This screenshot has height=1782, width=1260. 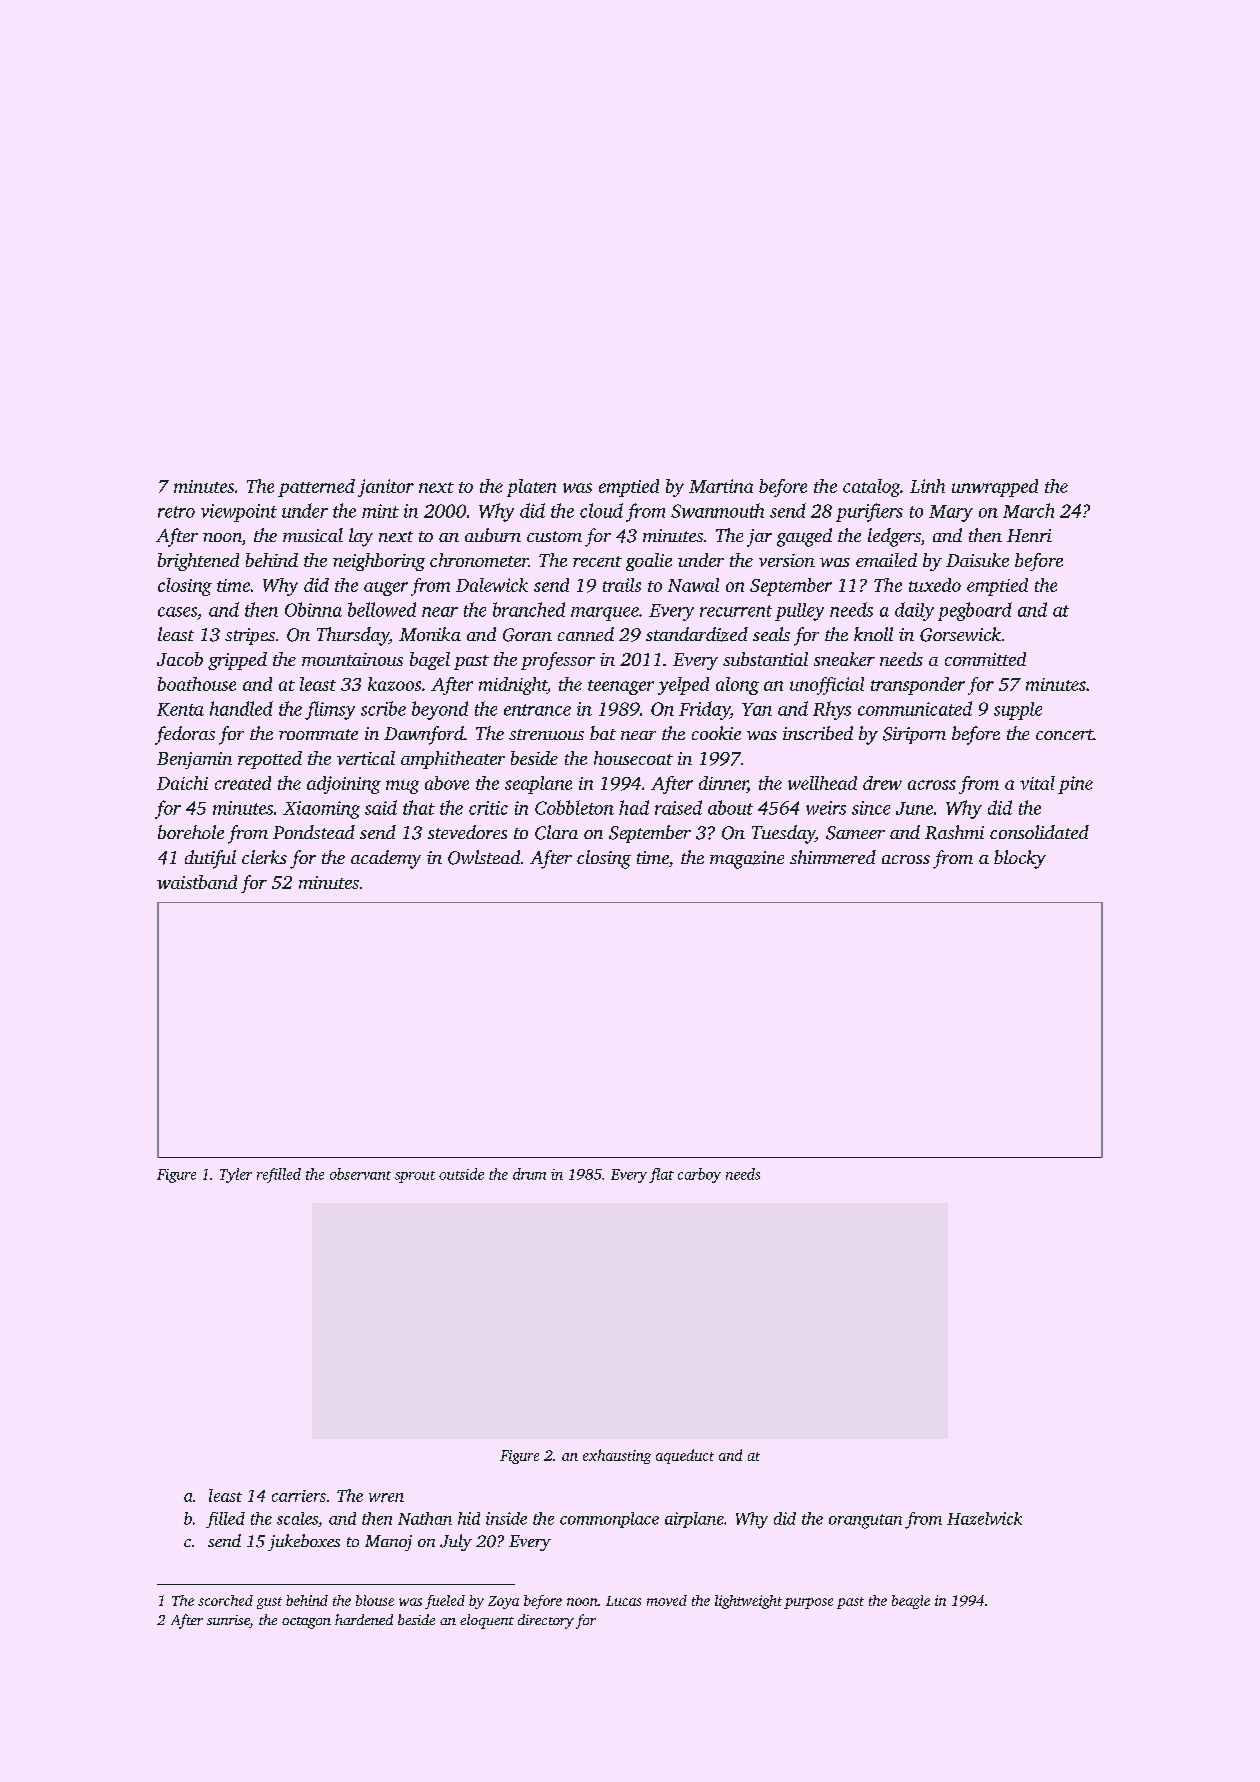 What do you see at coordinates (380, 511) in the screenshot?
I see `mint` at bounding box center [380, 511].
